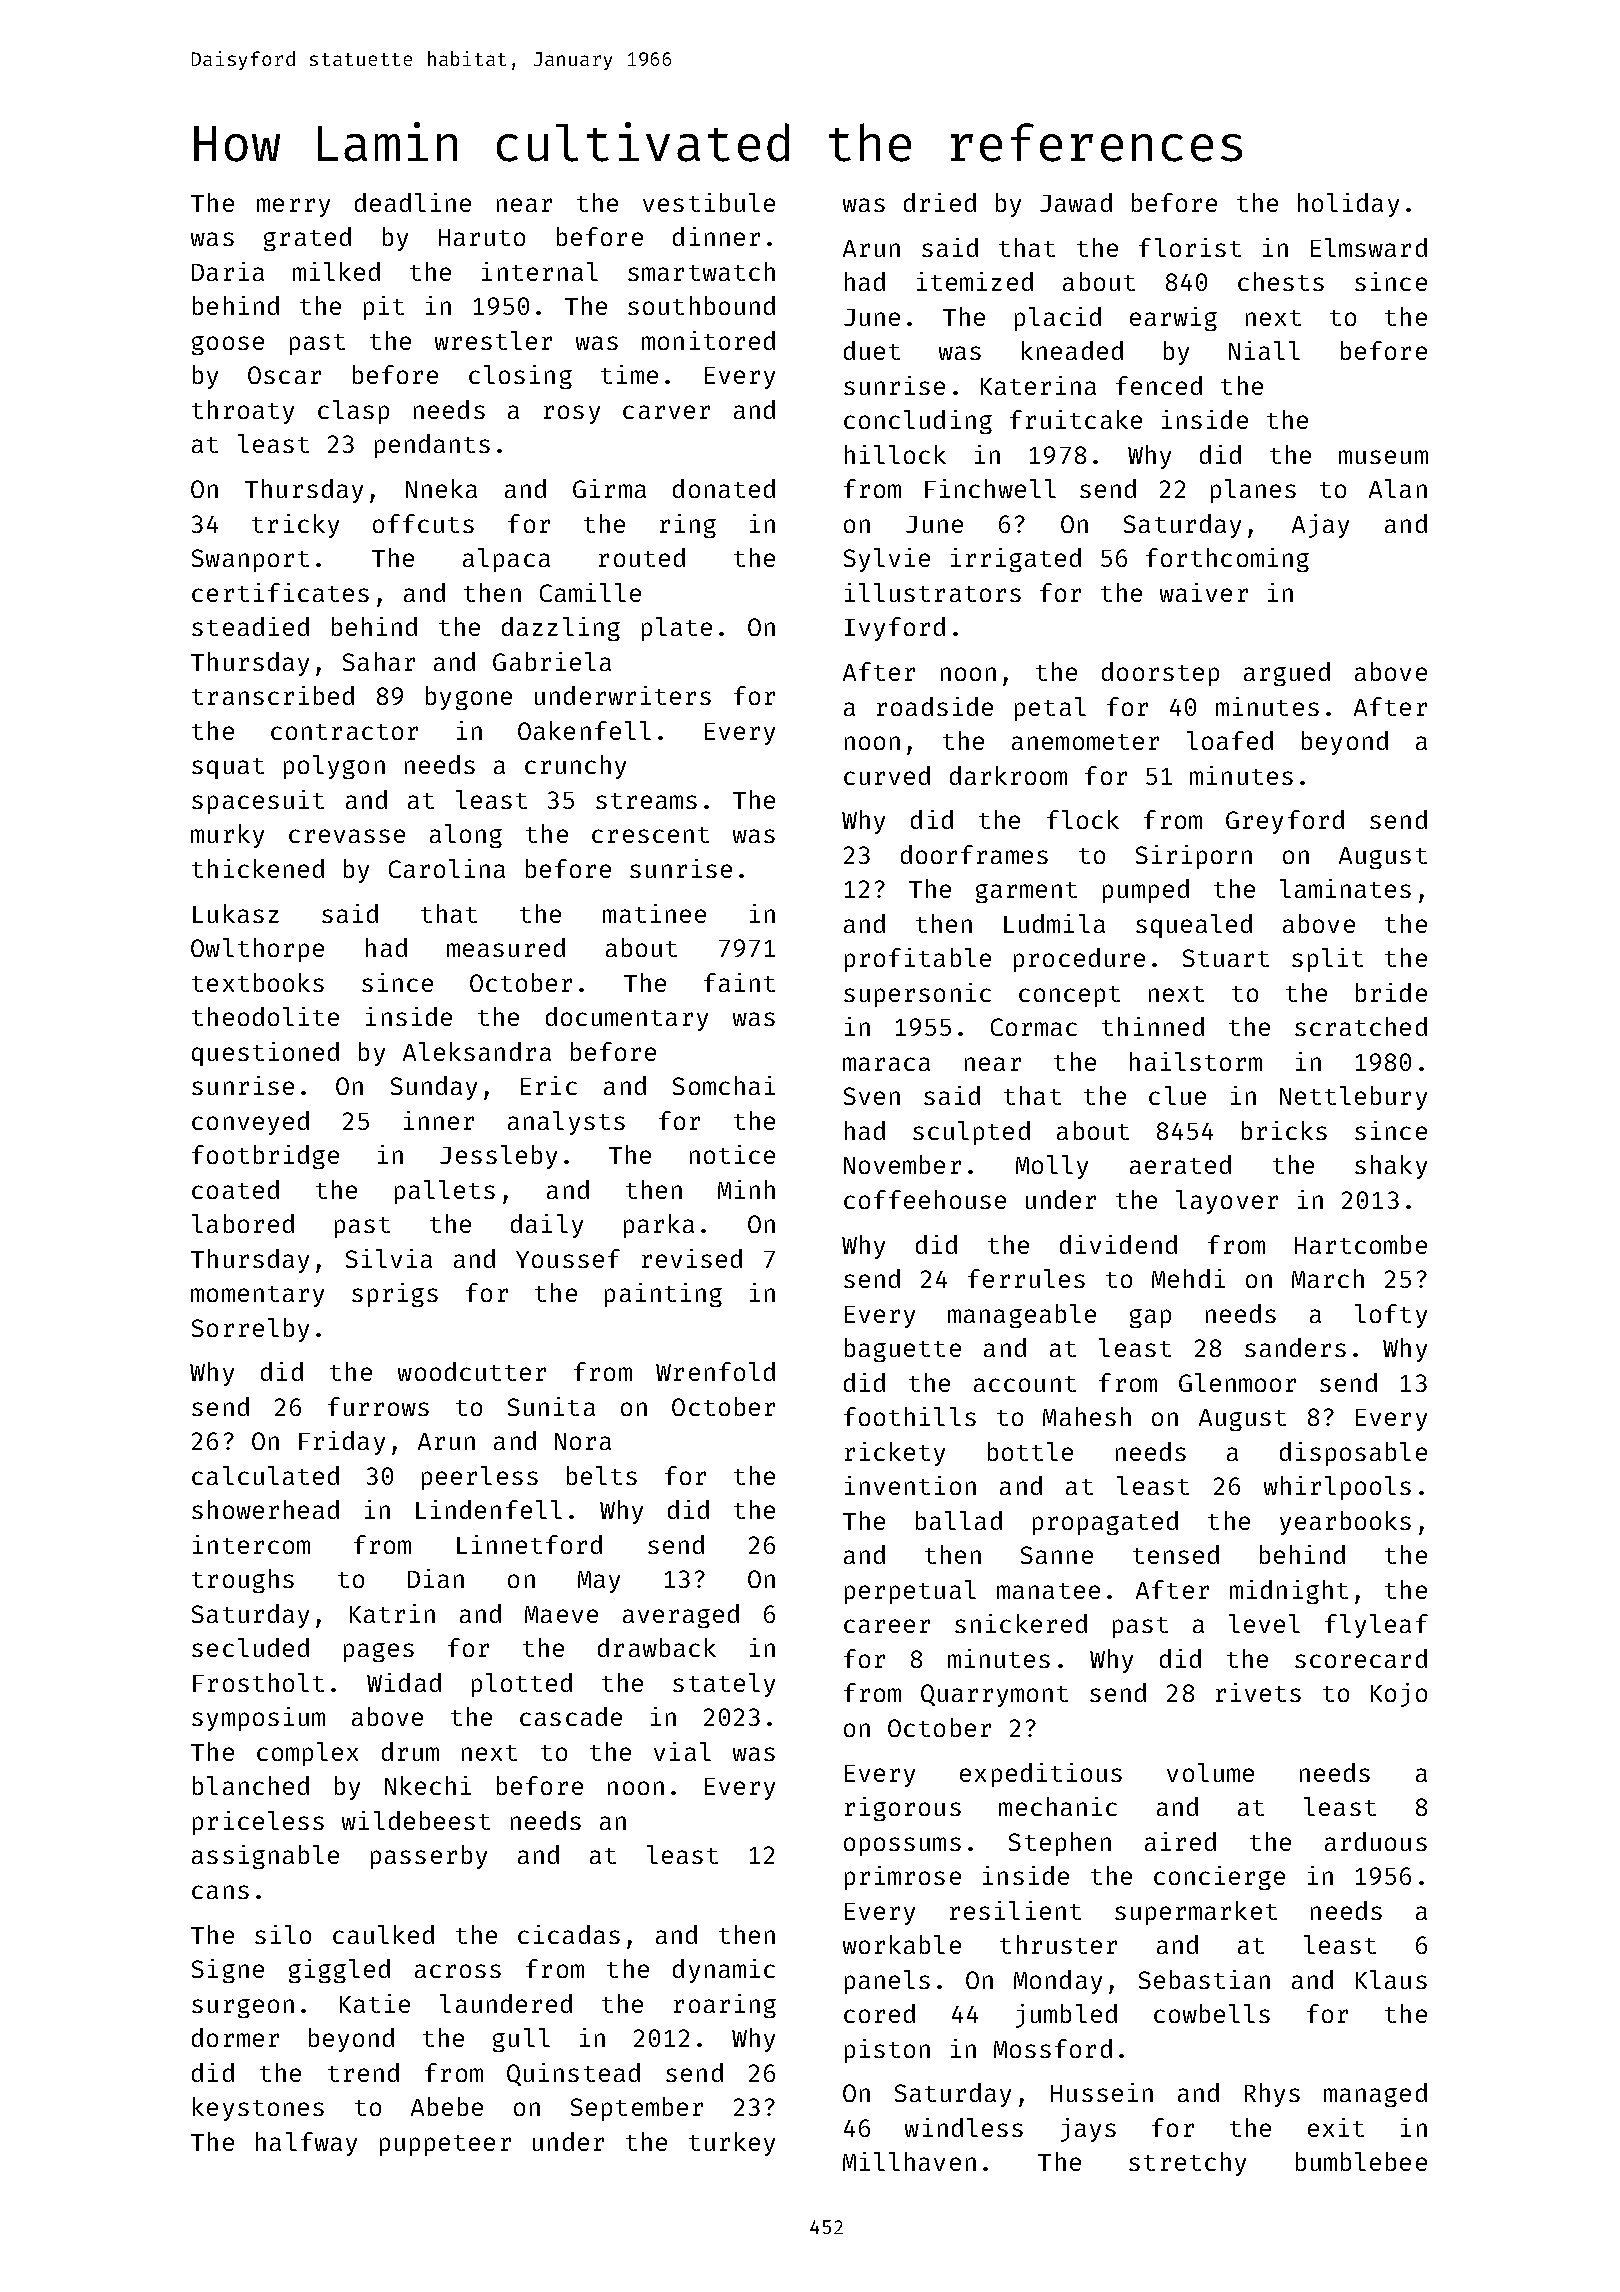  What do you see at coordinates (1026, 1278) in the page?
I see `ferrules` at bounding box center [1026, 1278].
